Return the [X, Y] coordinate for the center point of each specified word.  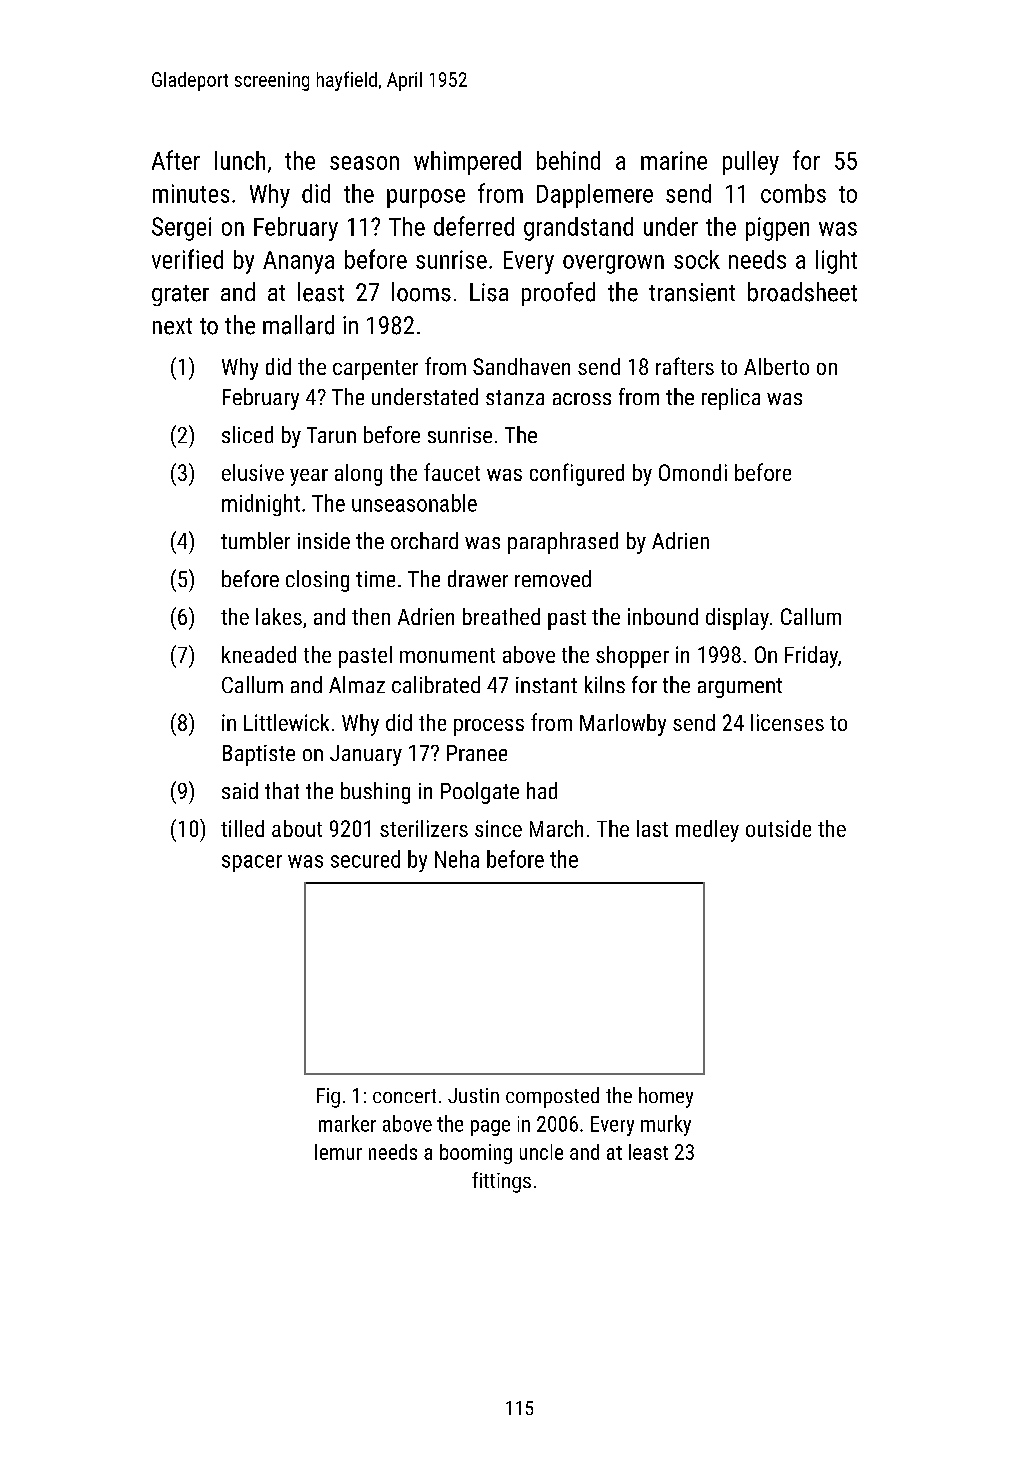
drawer [478, 578]
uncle [541, 1152]
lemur [338, 1152]
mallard [298, 325]
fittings [501, 1182]
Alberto [776, 366]
